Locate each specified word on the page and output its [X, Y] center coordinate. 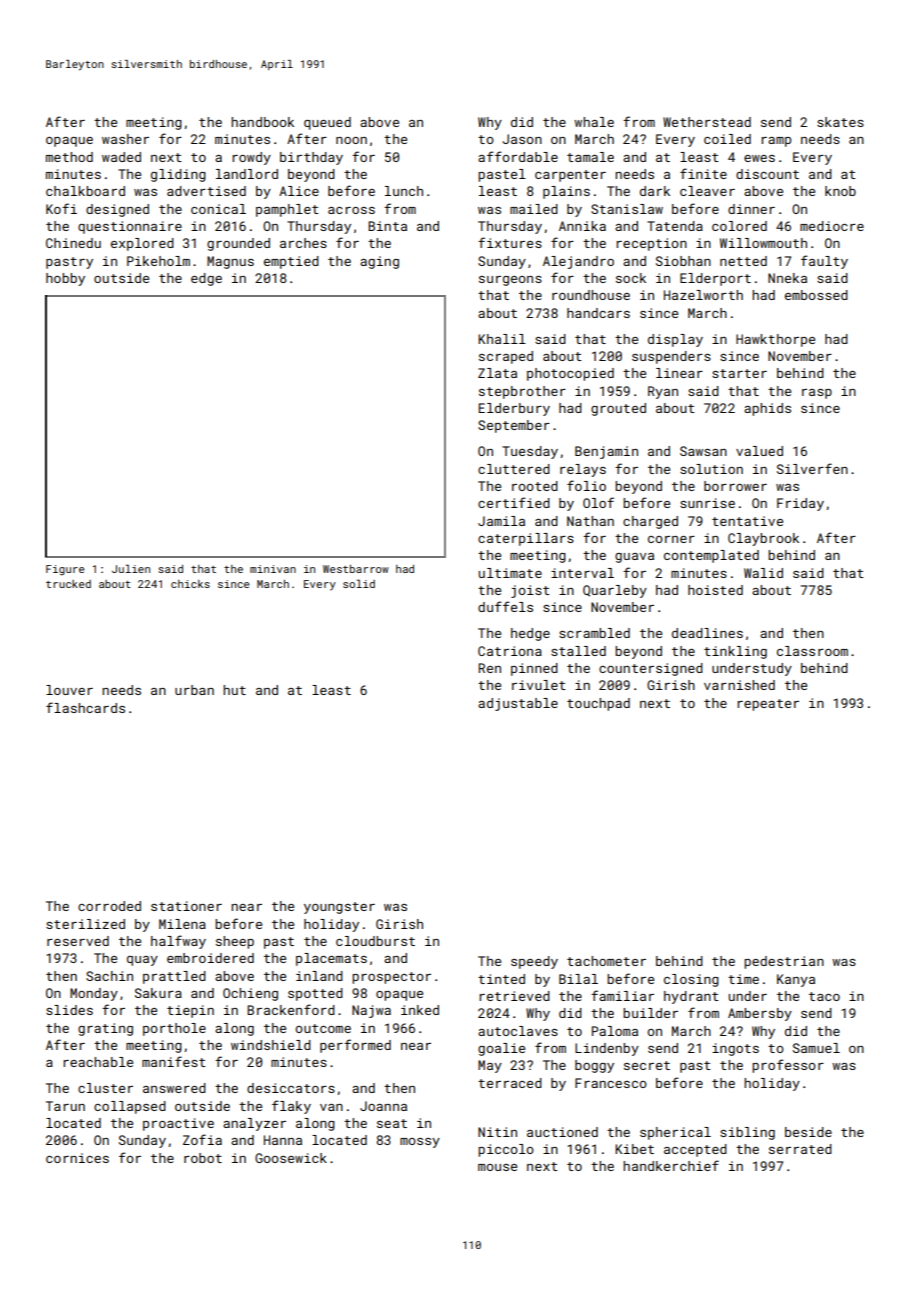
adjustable [518, 704]
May [490, 1066]
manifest [174, 1061]
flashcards [85, 707]
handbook [262, 122]
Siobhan [683, 261]
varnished [739, 685]
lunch [404, 191]
